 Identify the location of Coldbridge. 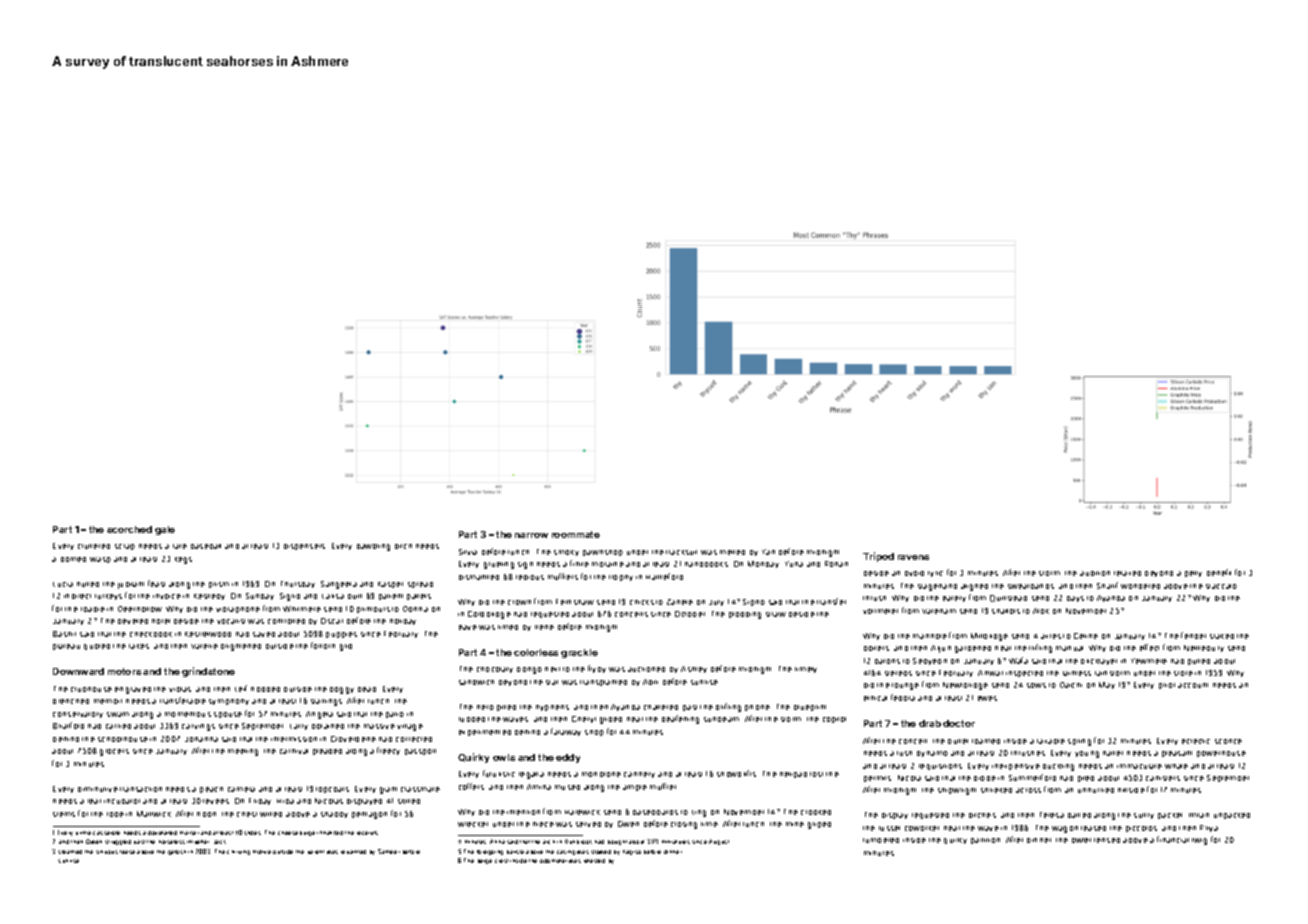
(489, 615).
